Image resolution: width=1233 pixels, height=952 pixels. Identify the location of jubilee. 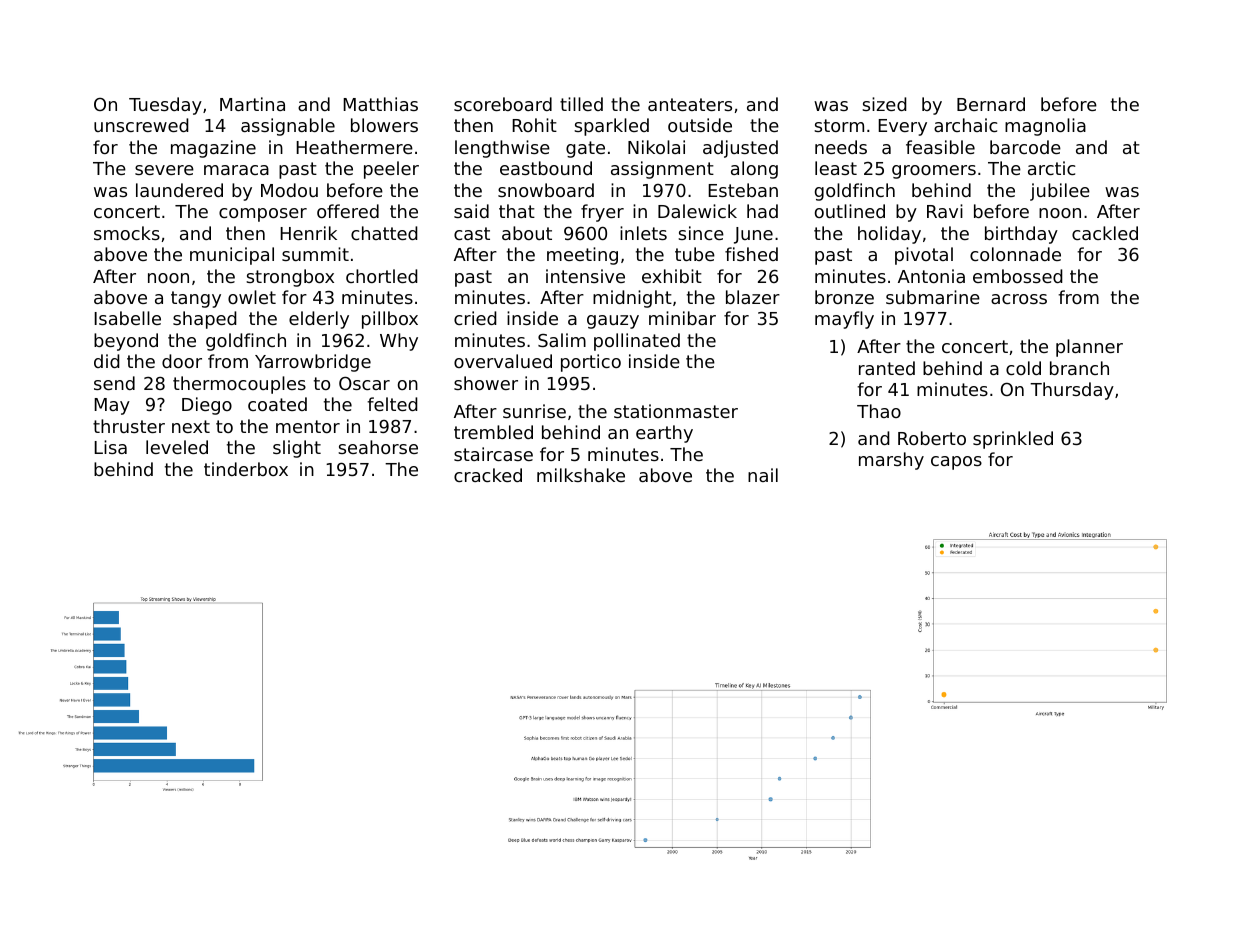
(1060, 192).
